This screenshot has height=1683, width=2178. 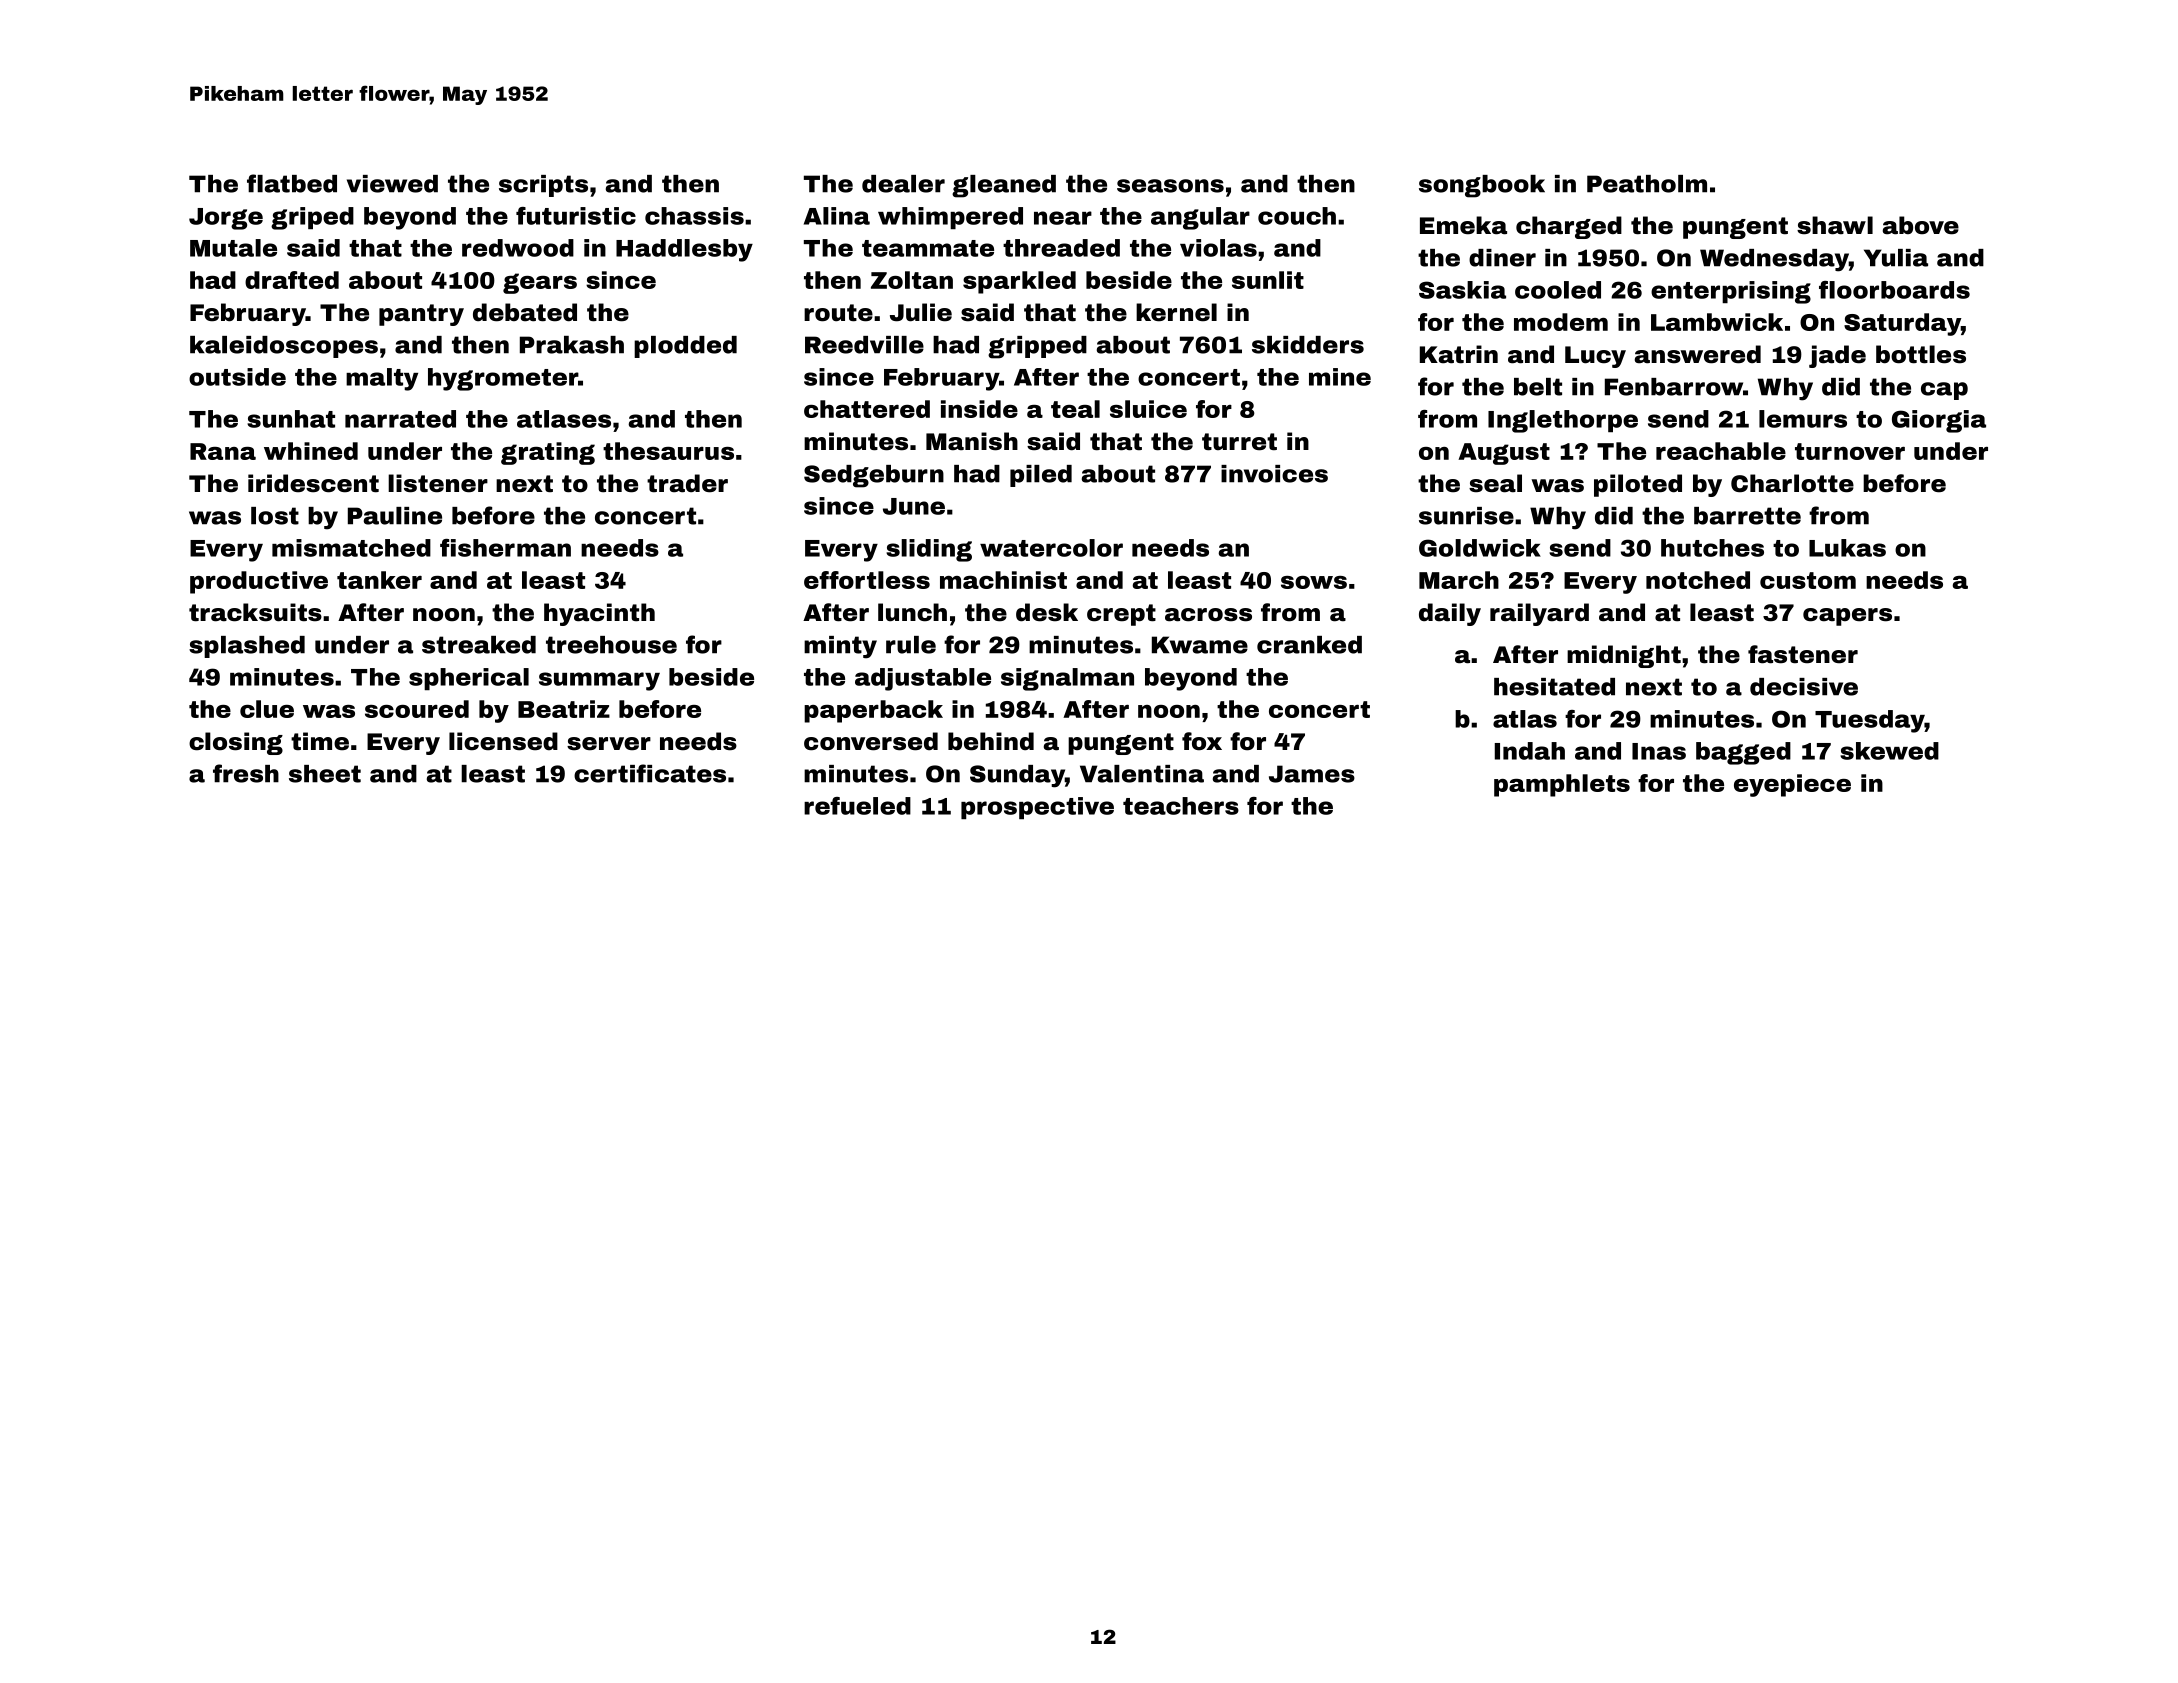 I want to click on server, so click(x=609, y=744).
